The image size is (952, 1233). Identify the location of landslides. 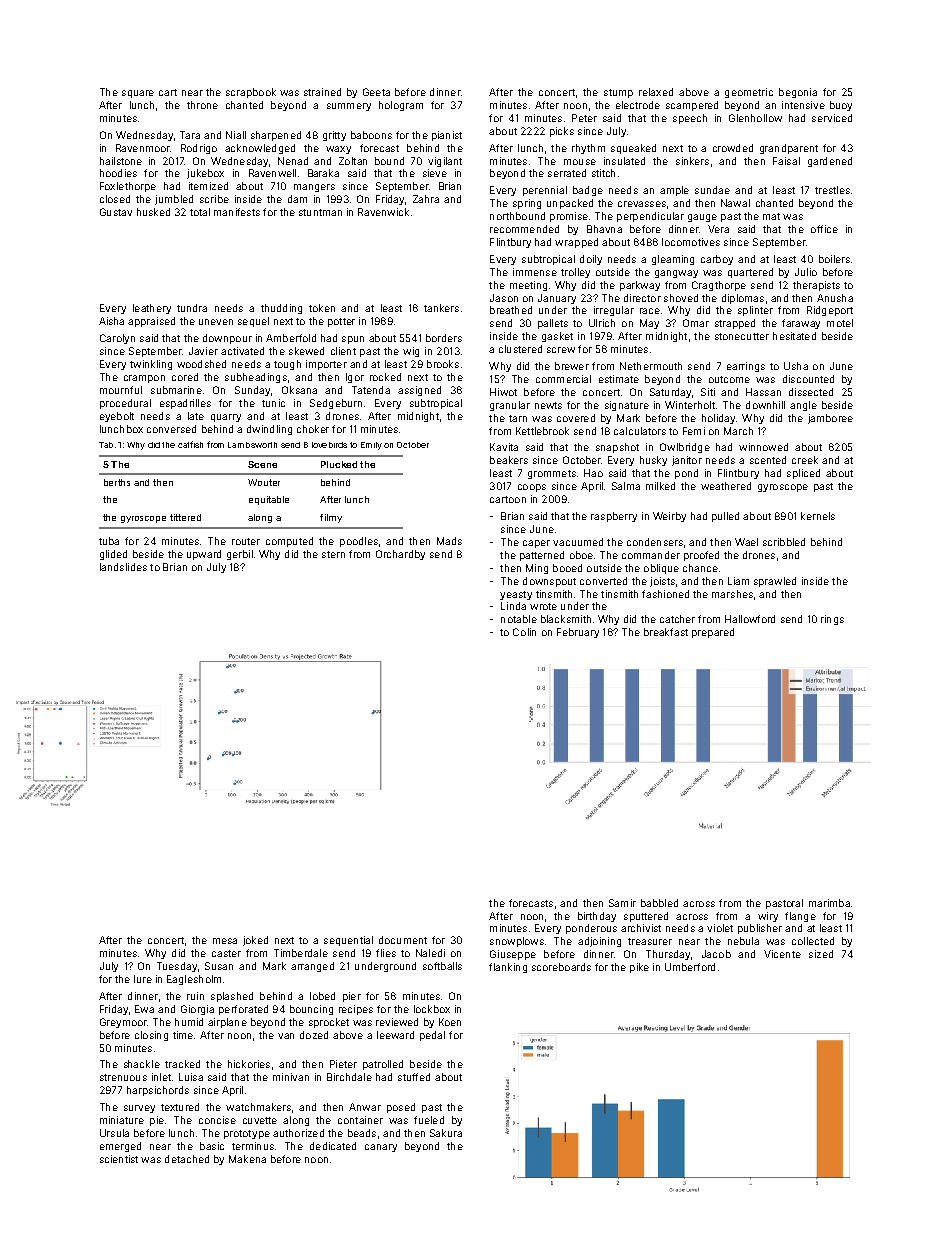
(123, 567).
